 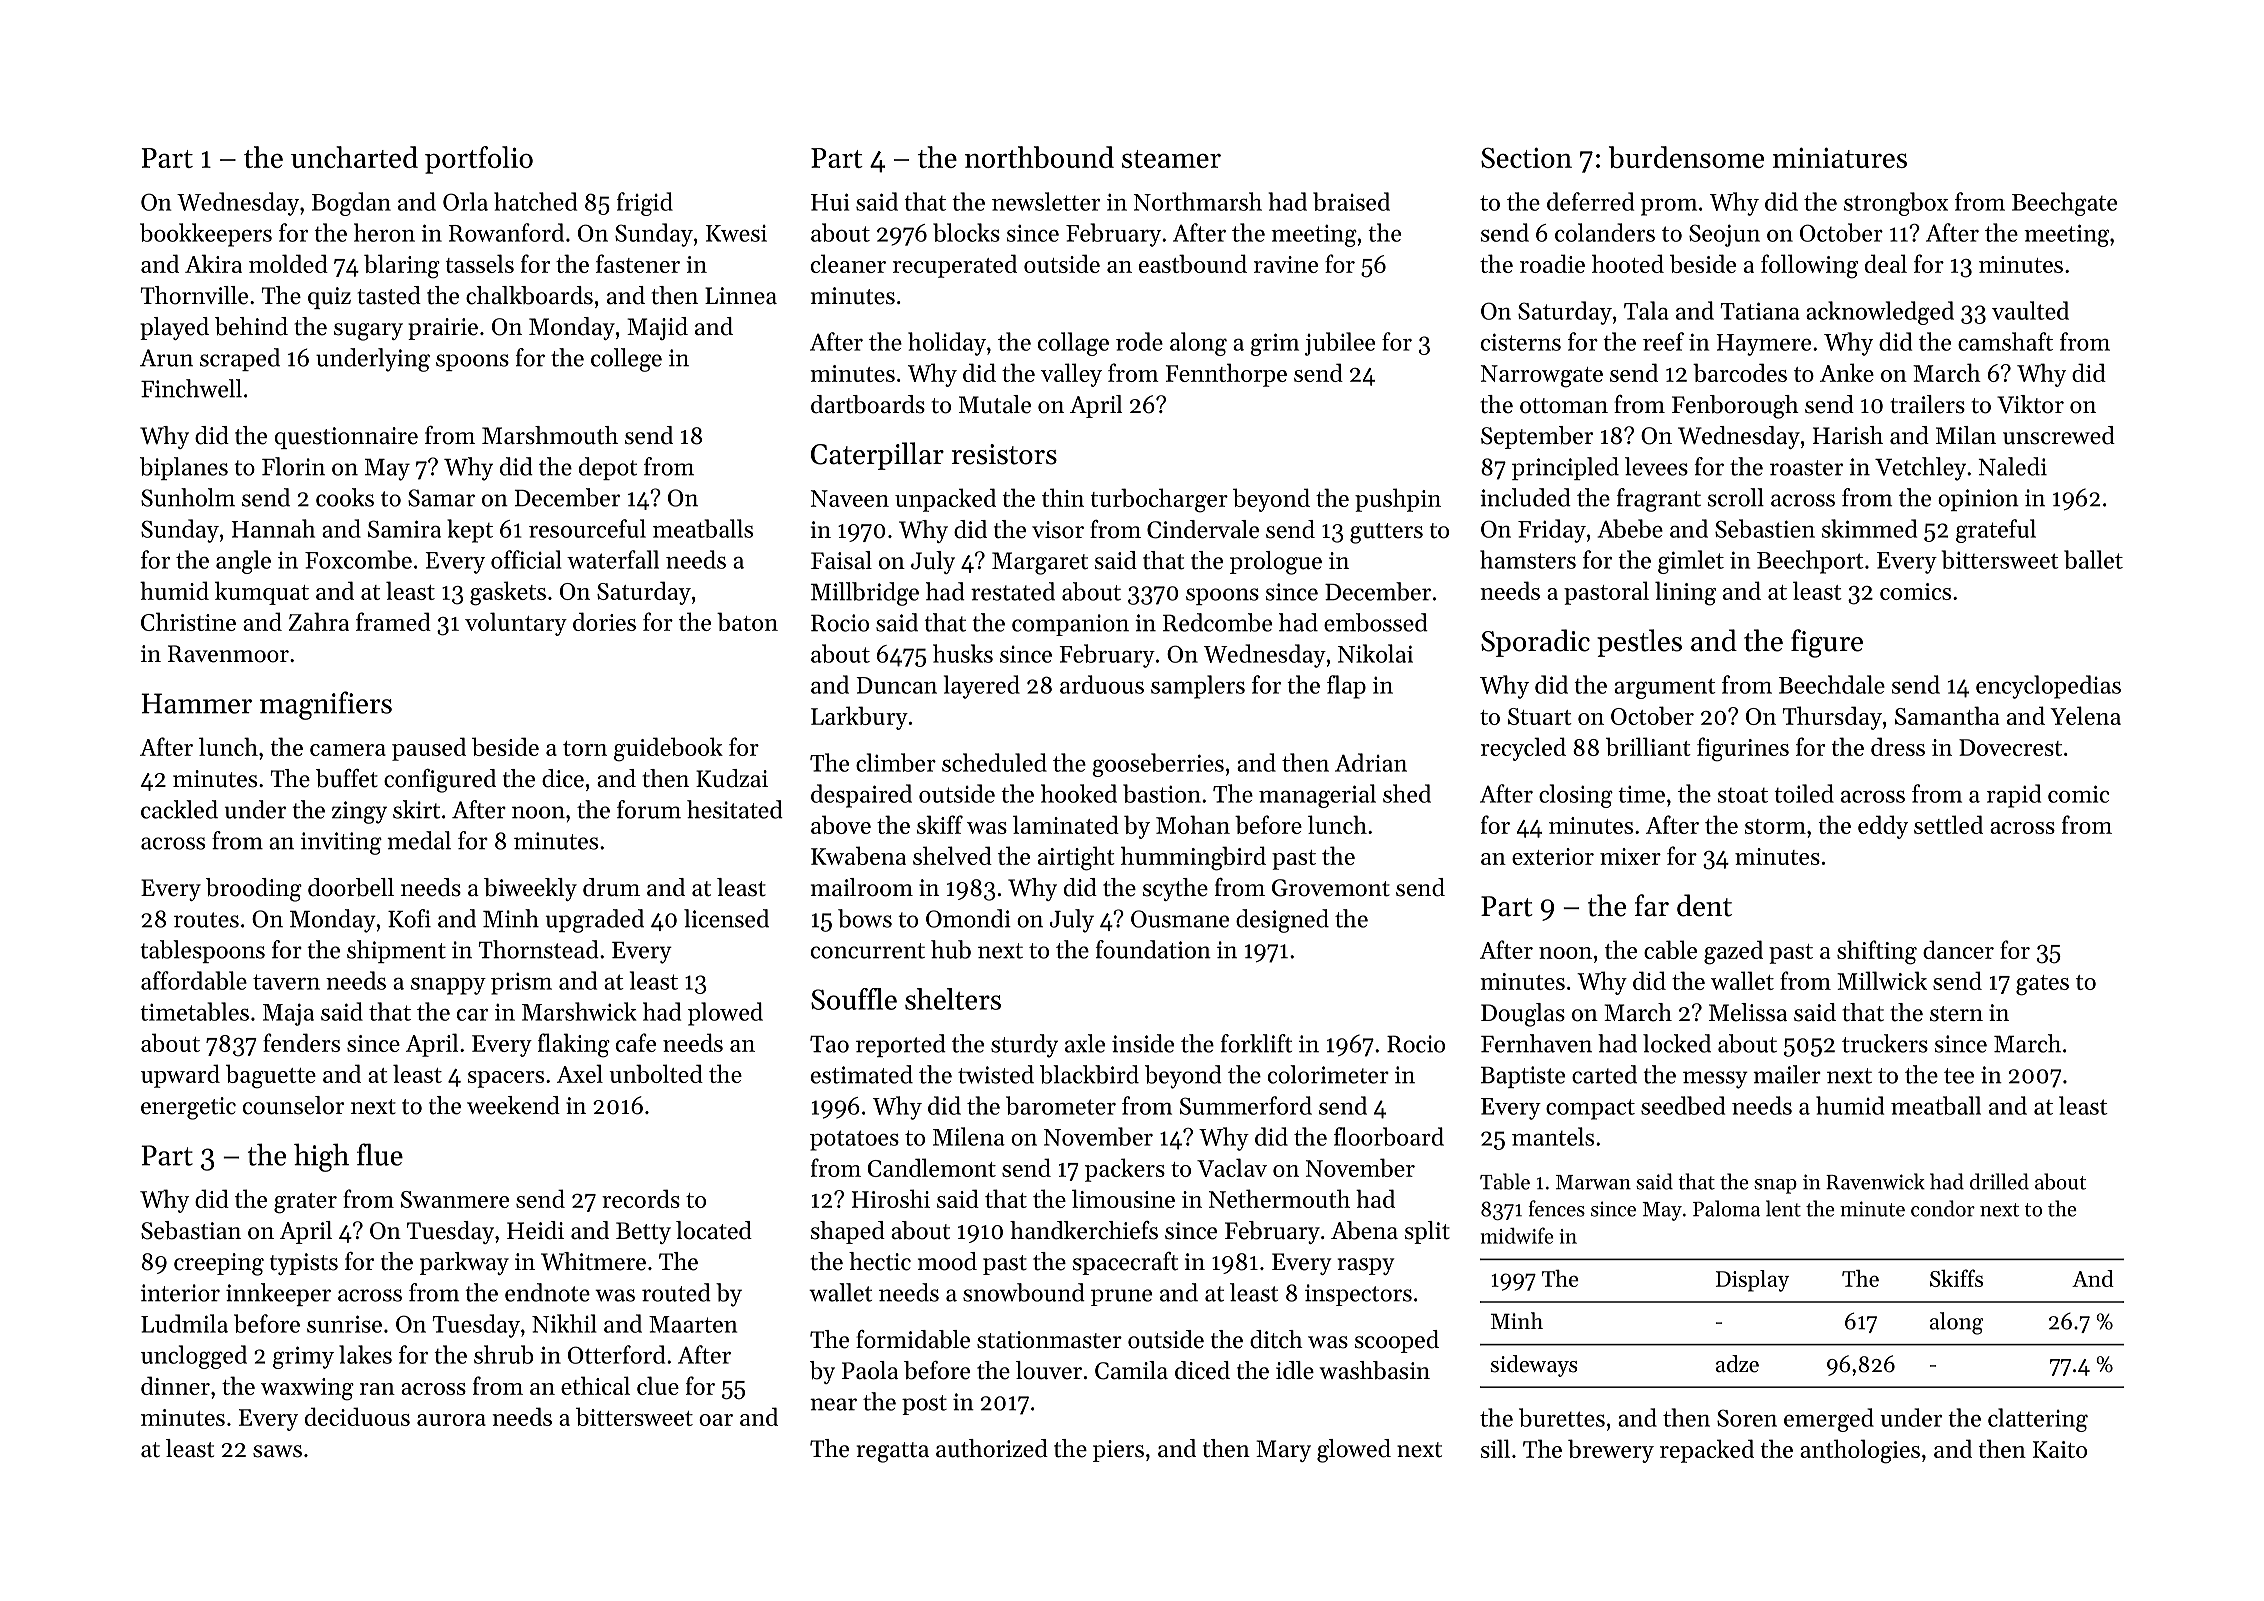 What do you see at coordinates (1013, 591) in the screenshot?
I see `restated` at bounding box center [1013, 591].
